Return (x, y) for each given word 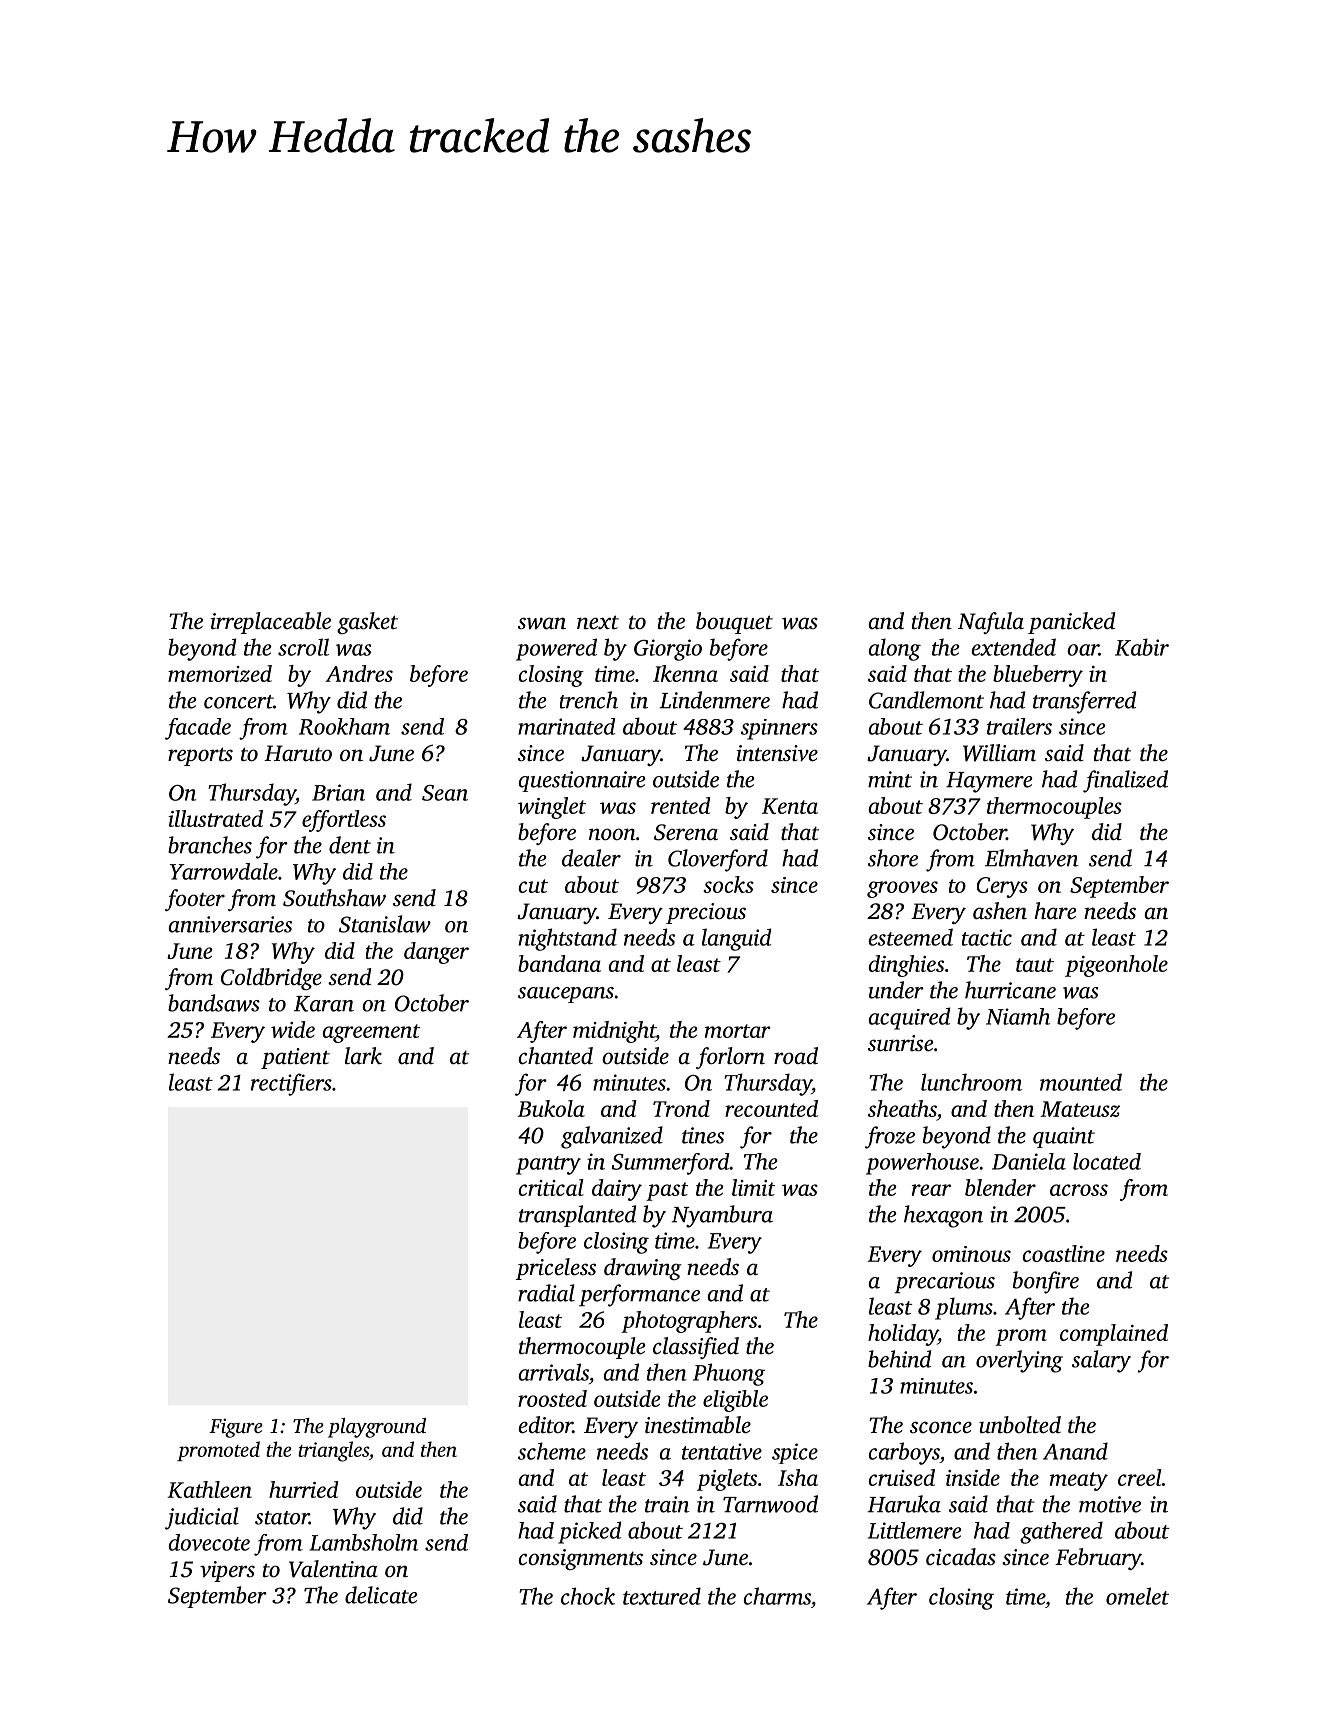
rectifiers (291, 1084)
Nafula (991, 623)
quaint (1064, 1137)
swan (542, 623)
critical (551, 1187)
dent (350, 845)
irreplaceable (270, 623)
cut (533, 886)
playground (377, 1428)
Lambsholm (363, 1542)
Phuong (729, 1374)
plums (964, 1308)
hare (1055, 910)
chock (588, 1596)
